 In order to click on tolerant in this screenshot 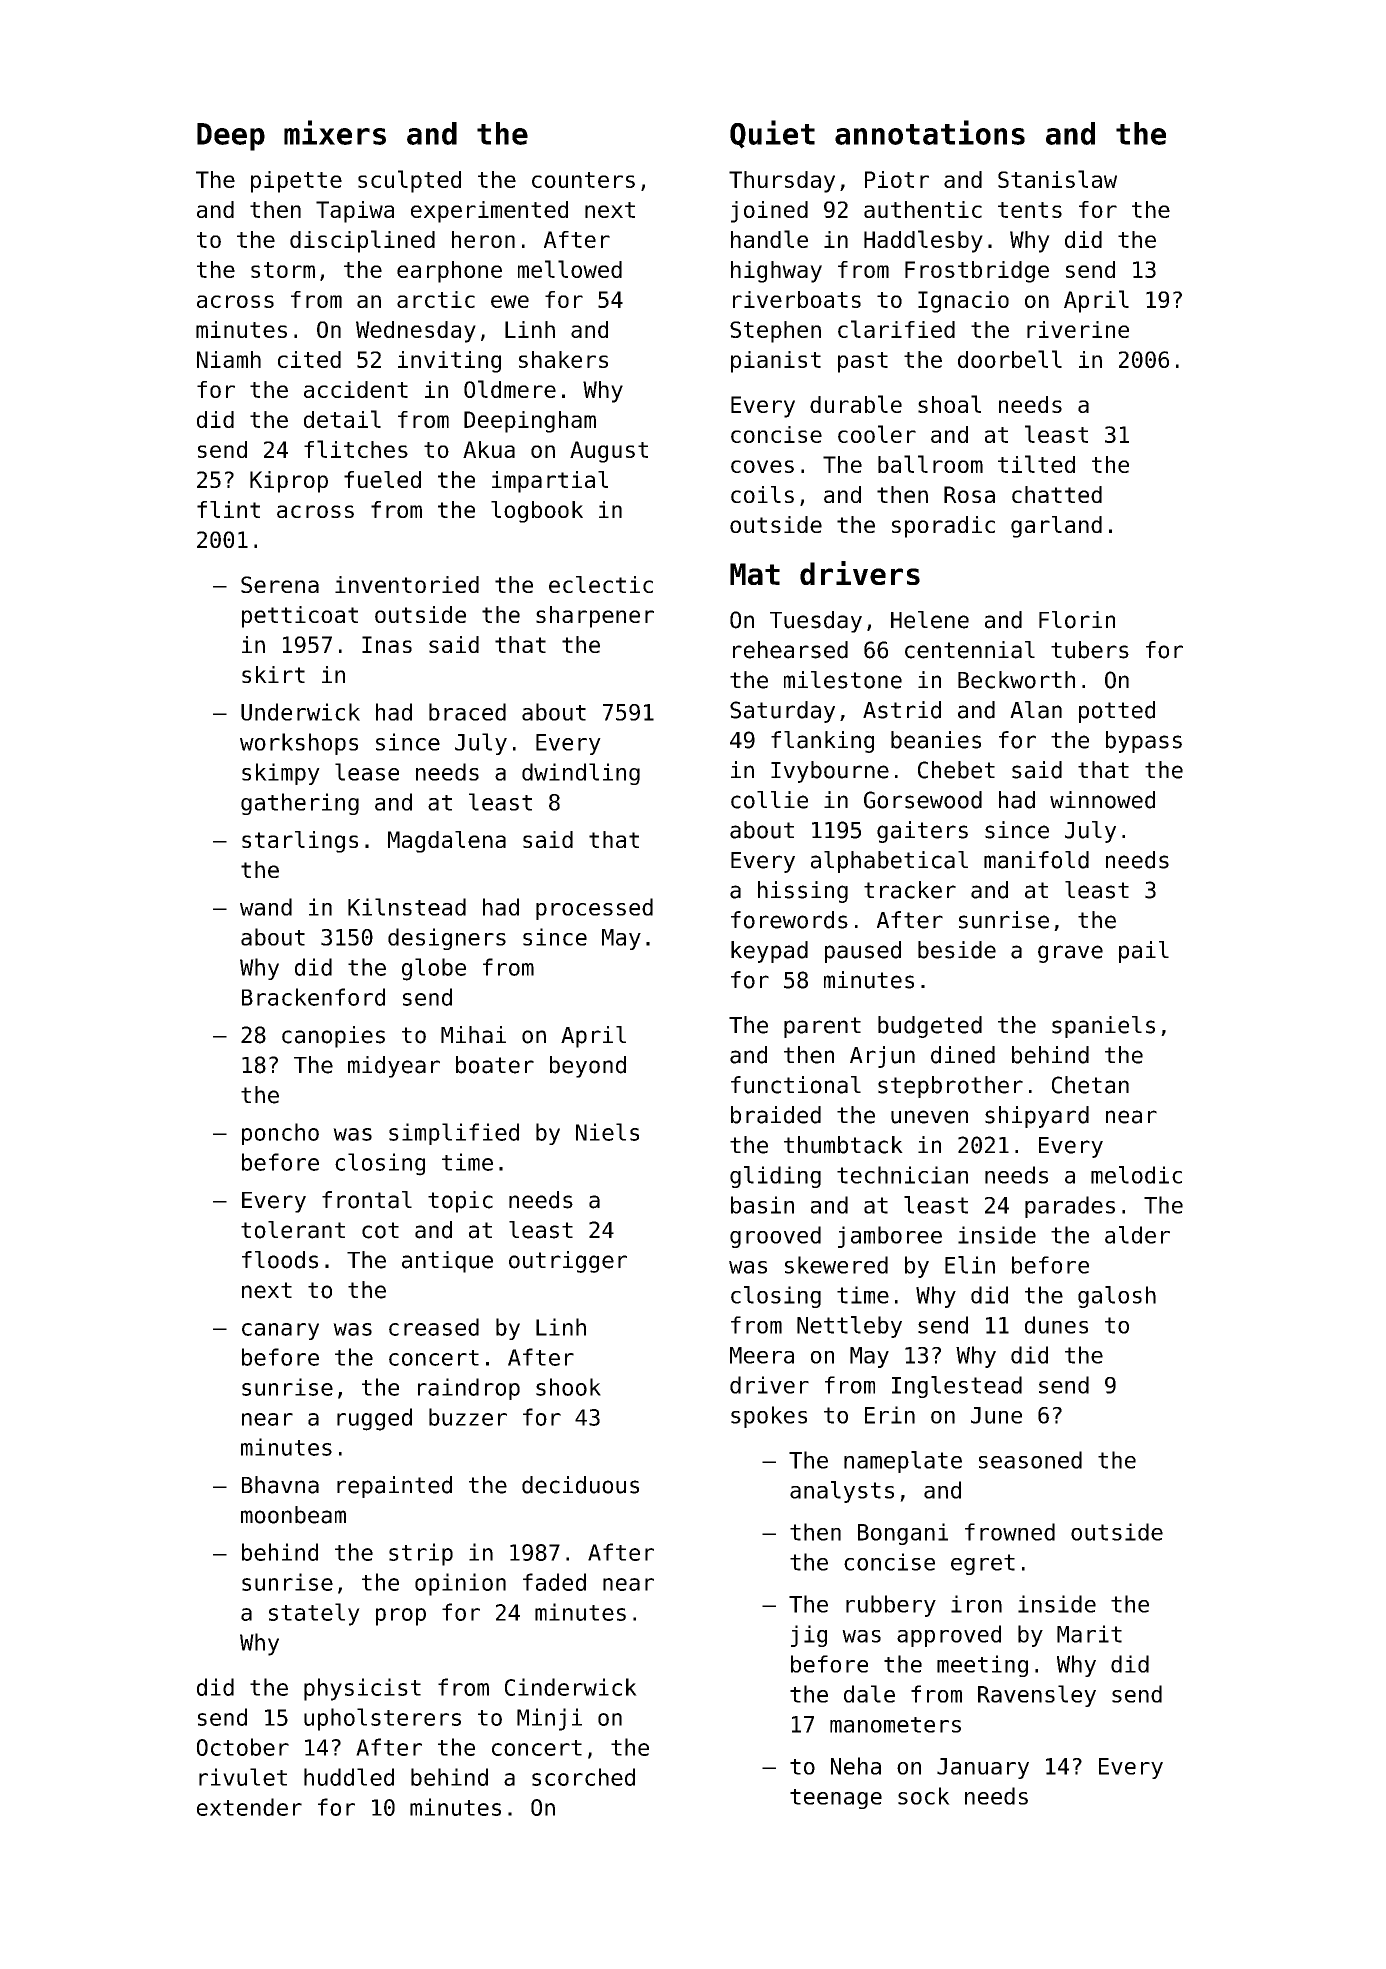, I will do `click(293, 1230)`.
